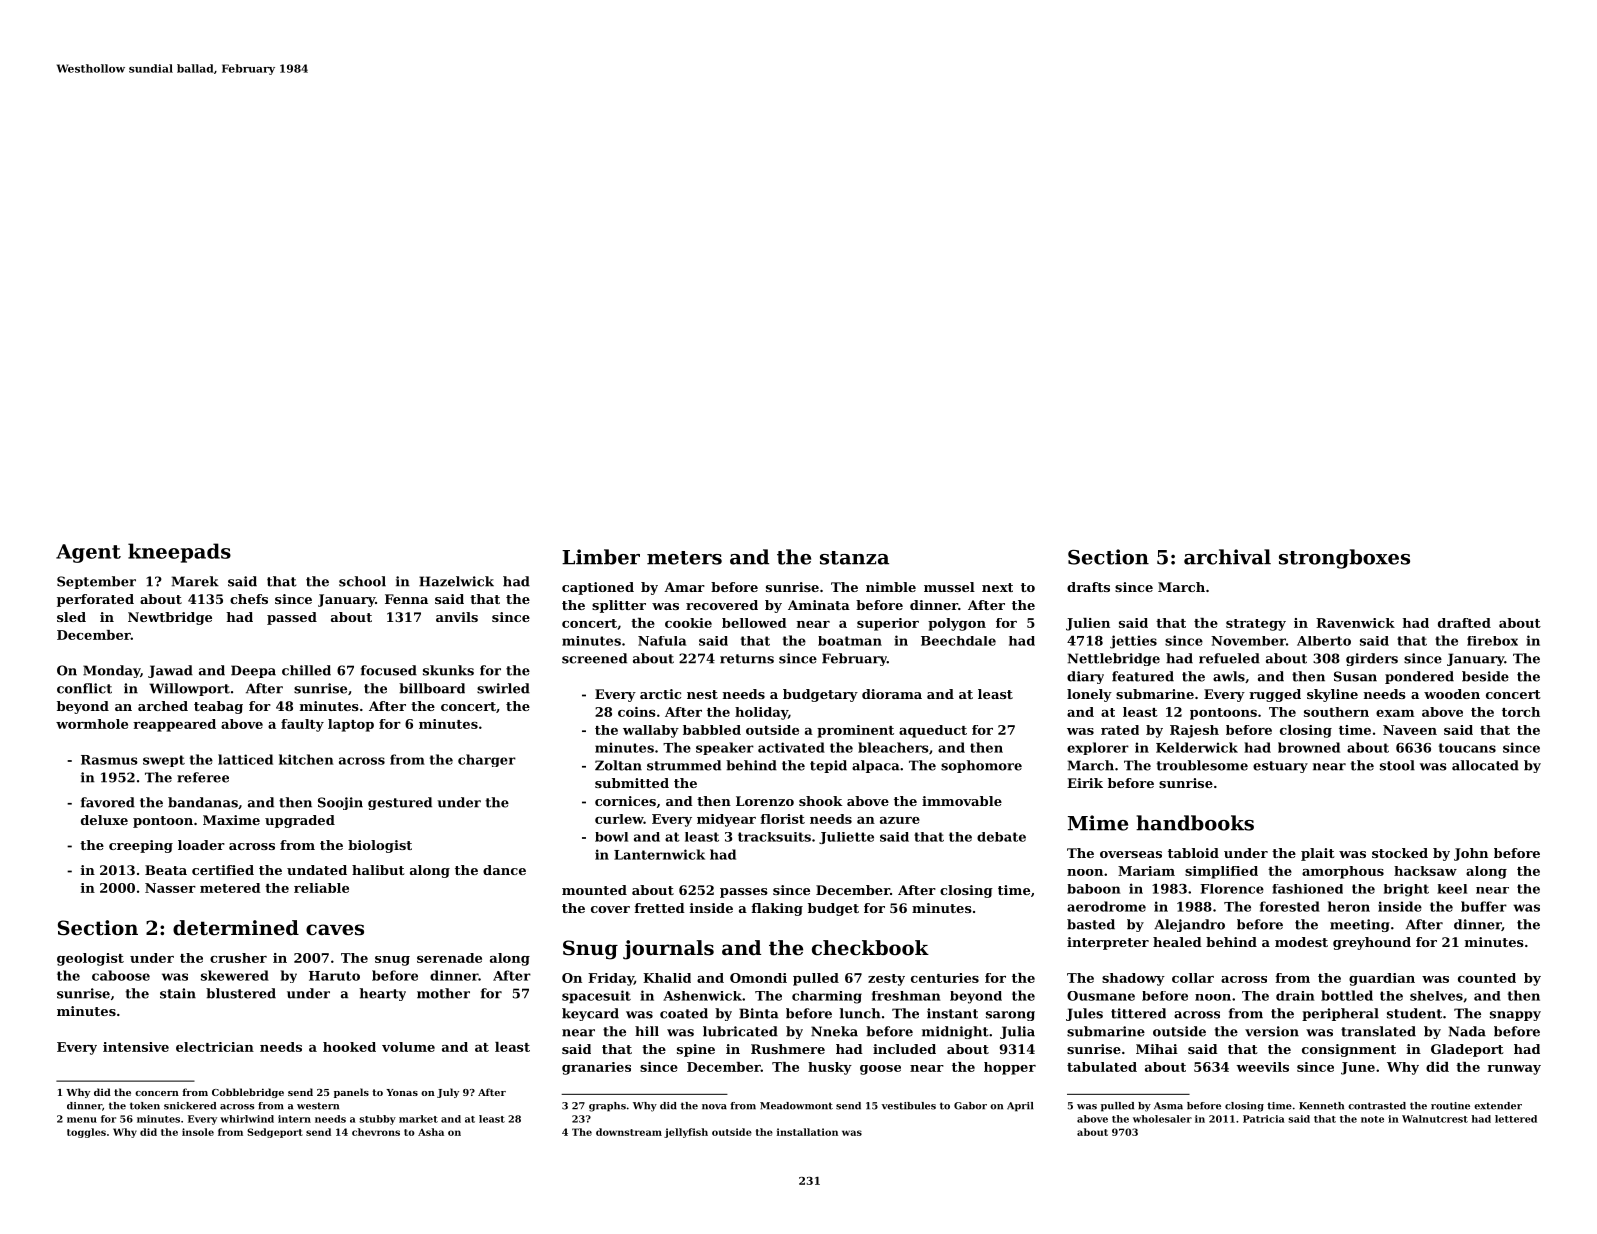 This screenshot has width=1597, height=1234. Describe the element at coordinates (88, 553) in the screenshot. I see `Agent` at that location.
